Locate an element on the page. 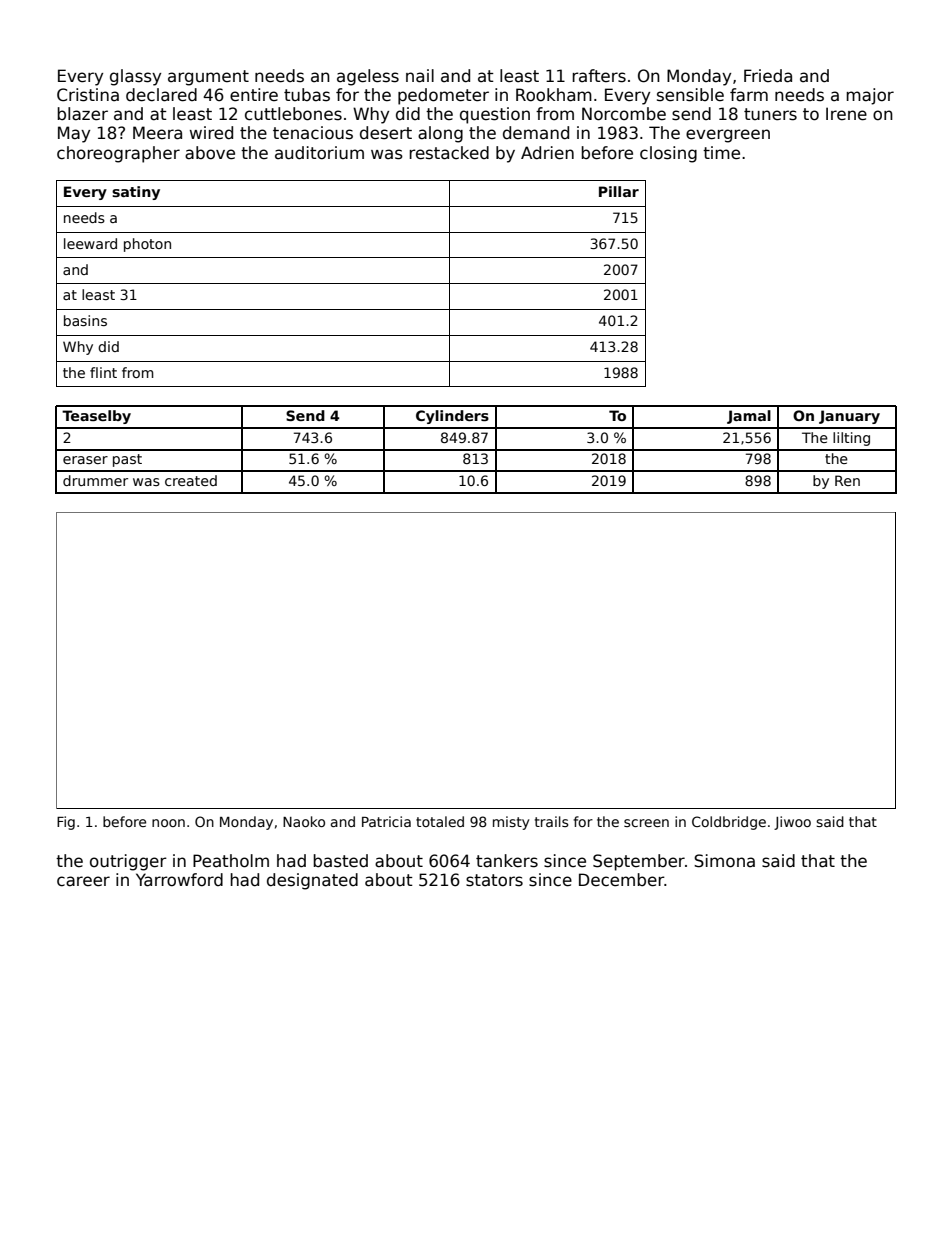  screen is located at coordinates (646, 823).
